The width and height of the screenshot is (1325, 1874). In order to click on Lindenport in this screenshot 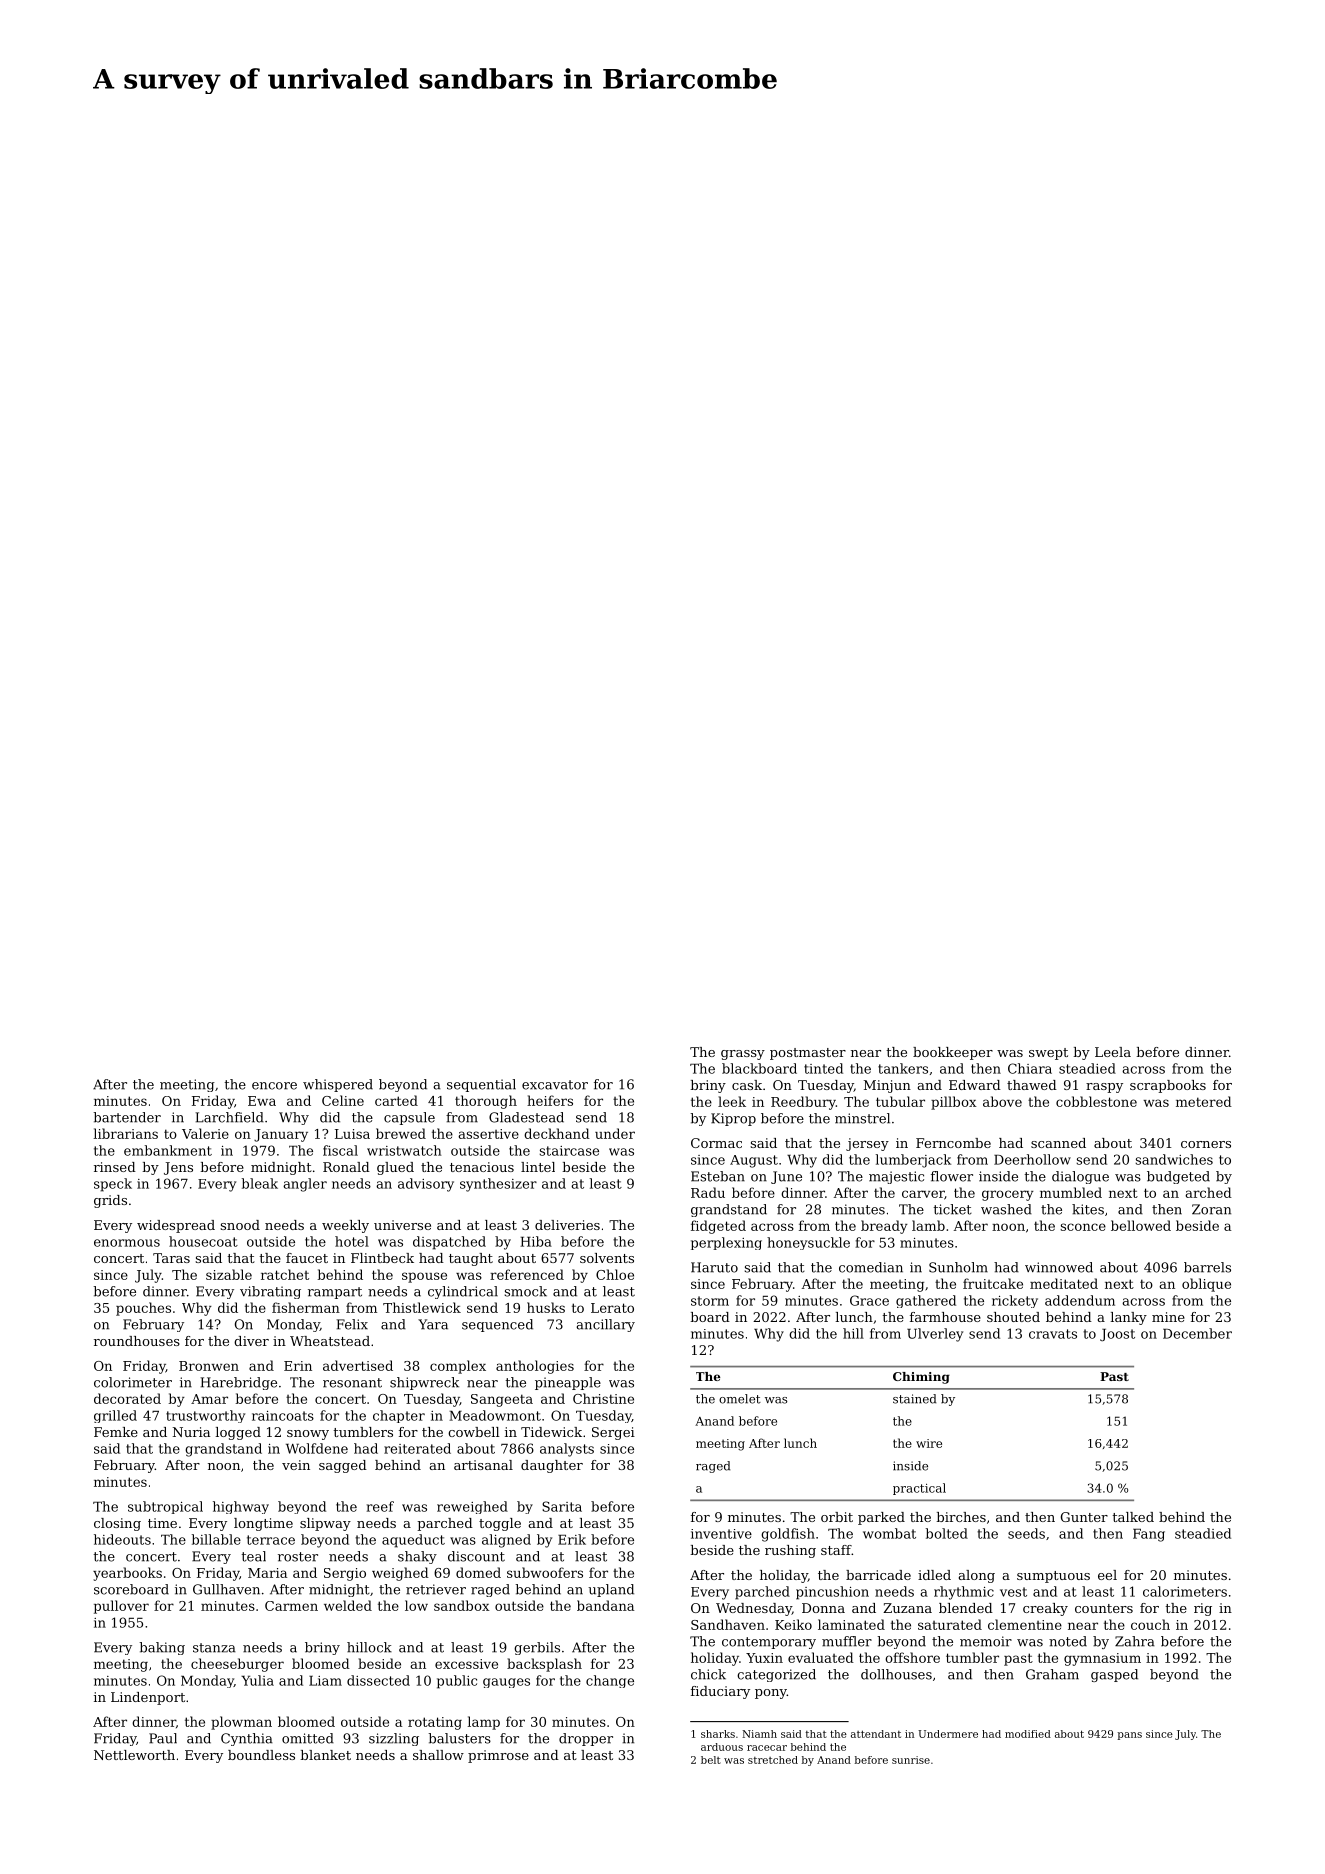, I will do `click(148, 1698)`.
